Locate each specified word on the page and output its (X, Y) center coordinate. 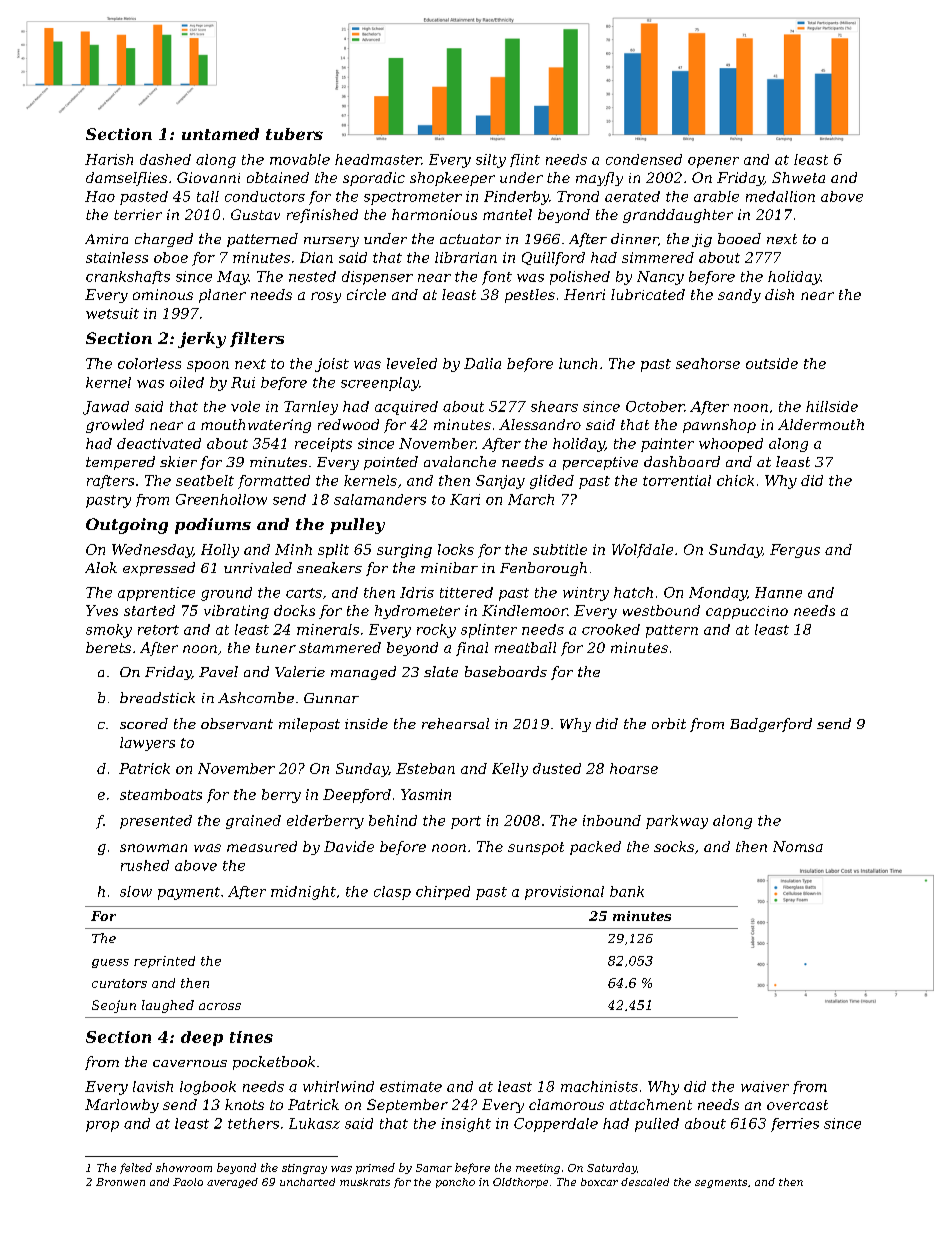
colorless (149, 363)
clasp (392, 893)
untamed (220, 134)
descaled (645, 1182)
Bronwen (120, 1182)
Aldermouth (821, 424)
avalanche (460, 461)
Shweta (798, 177)
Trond (578, 196)
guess (110, 963)
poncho (455, 1183)
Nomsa (798, 846)
